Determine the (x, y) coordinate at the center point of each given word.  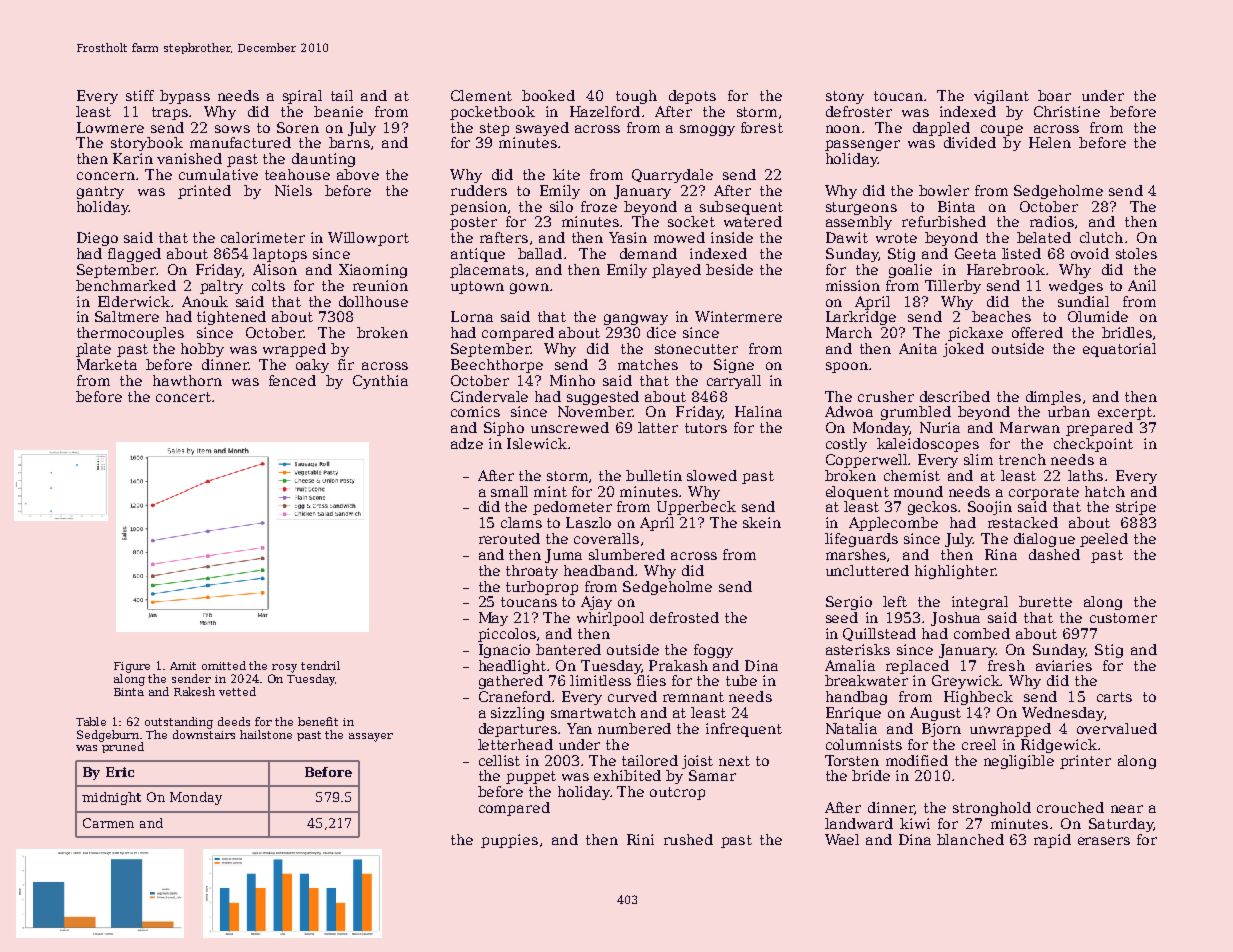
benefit (318, 721)
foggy (713, 651)
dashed (1054, 554)
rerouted (509, 538)
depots (692, 97)
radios (1052, 221)
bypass (185, 97)
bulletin (654, 475)
